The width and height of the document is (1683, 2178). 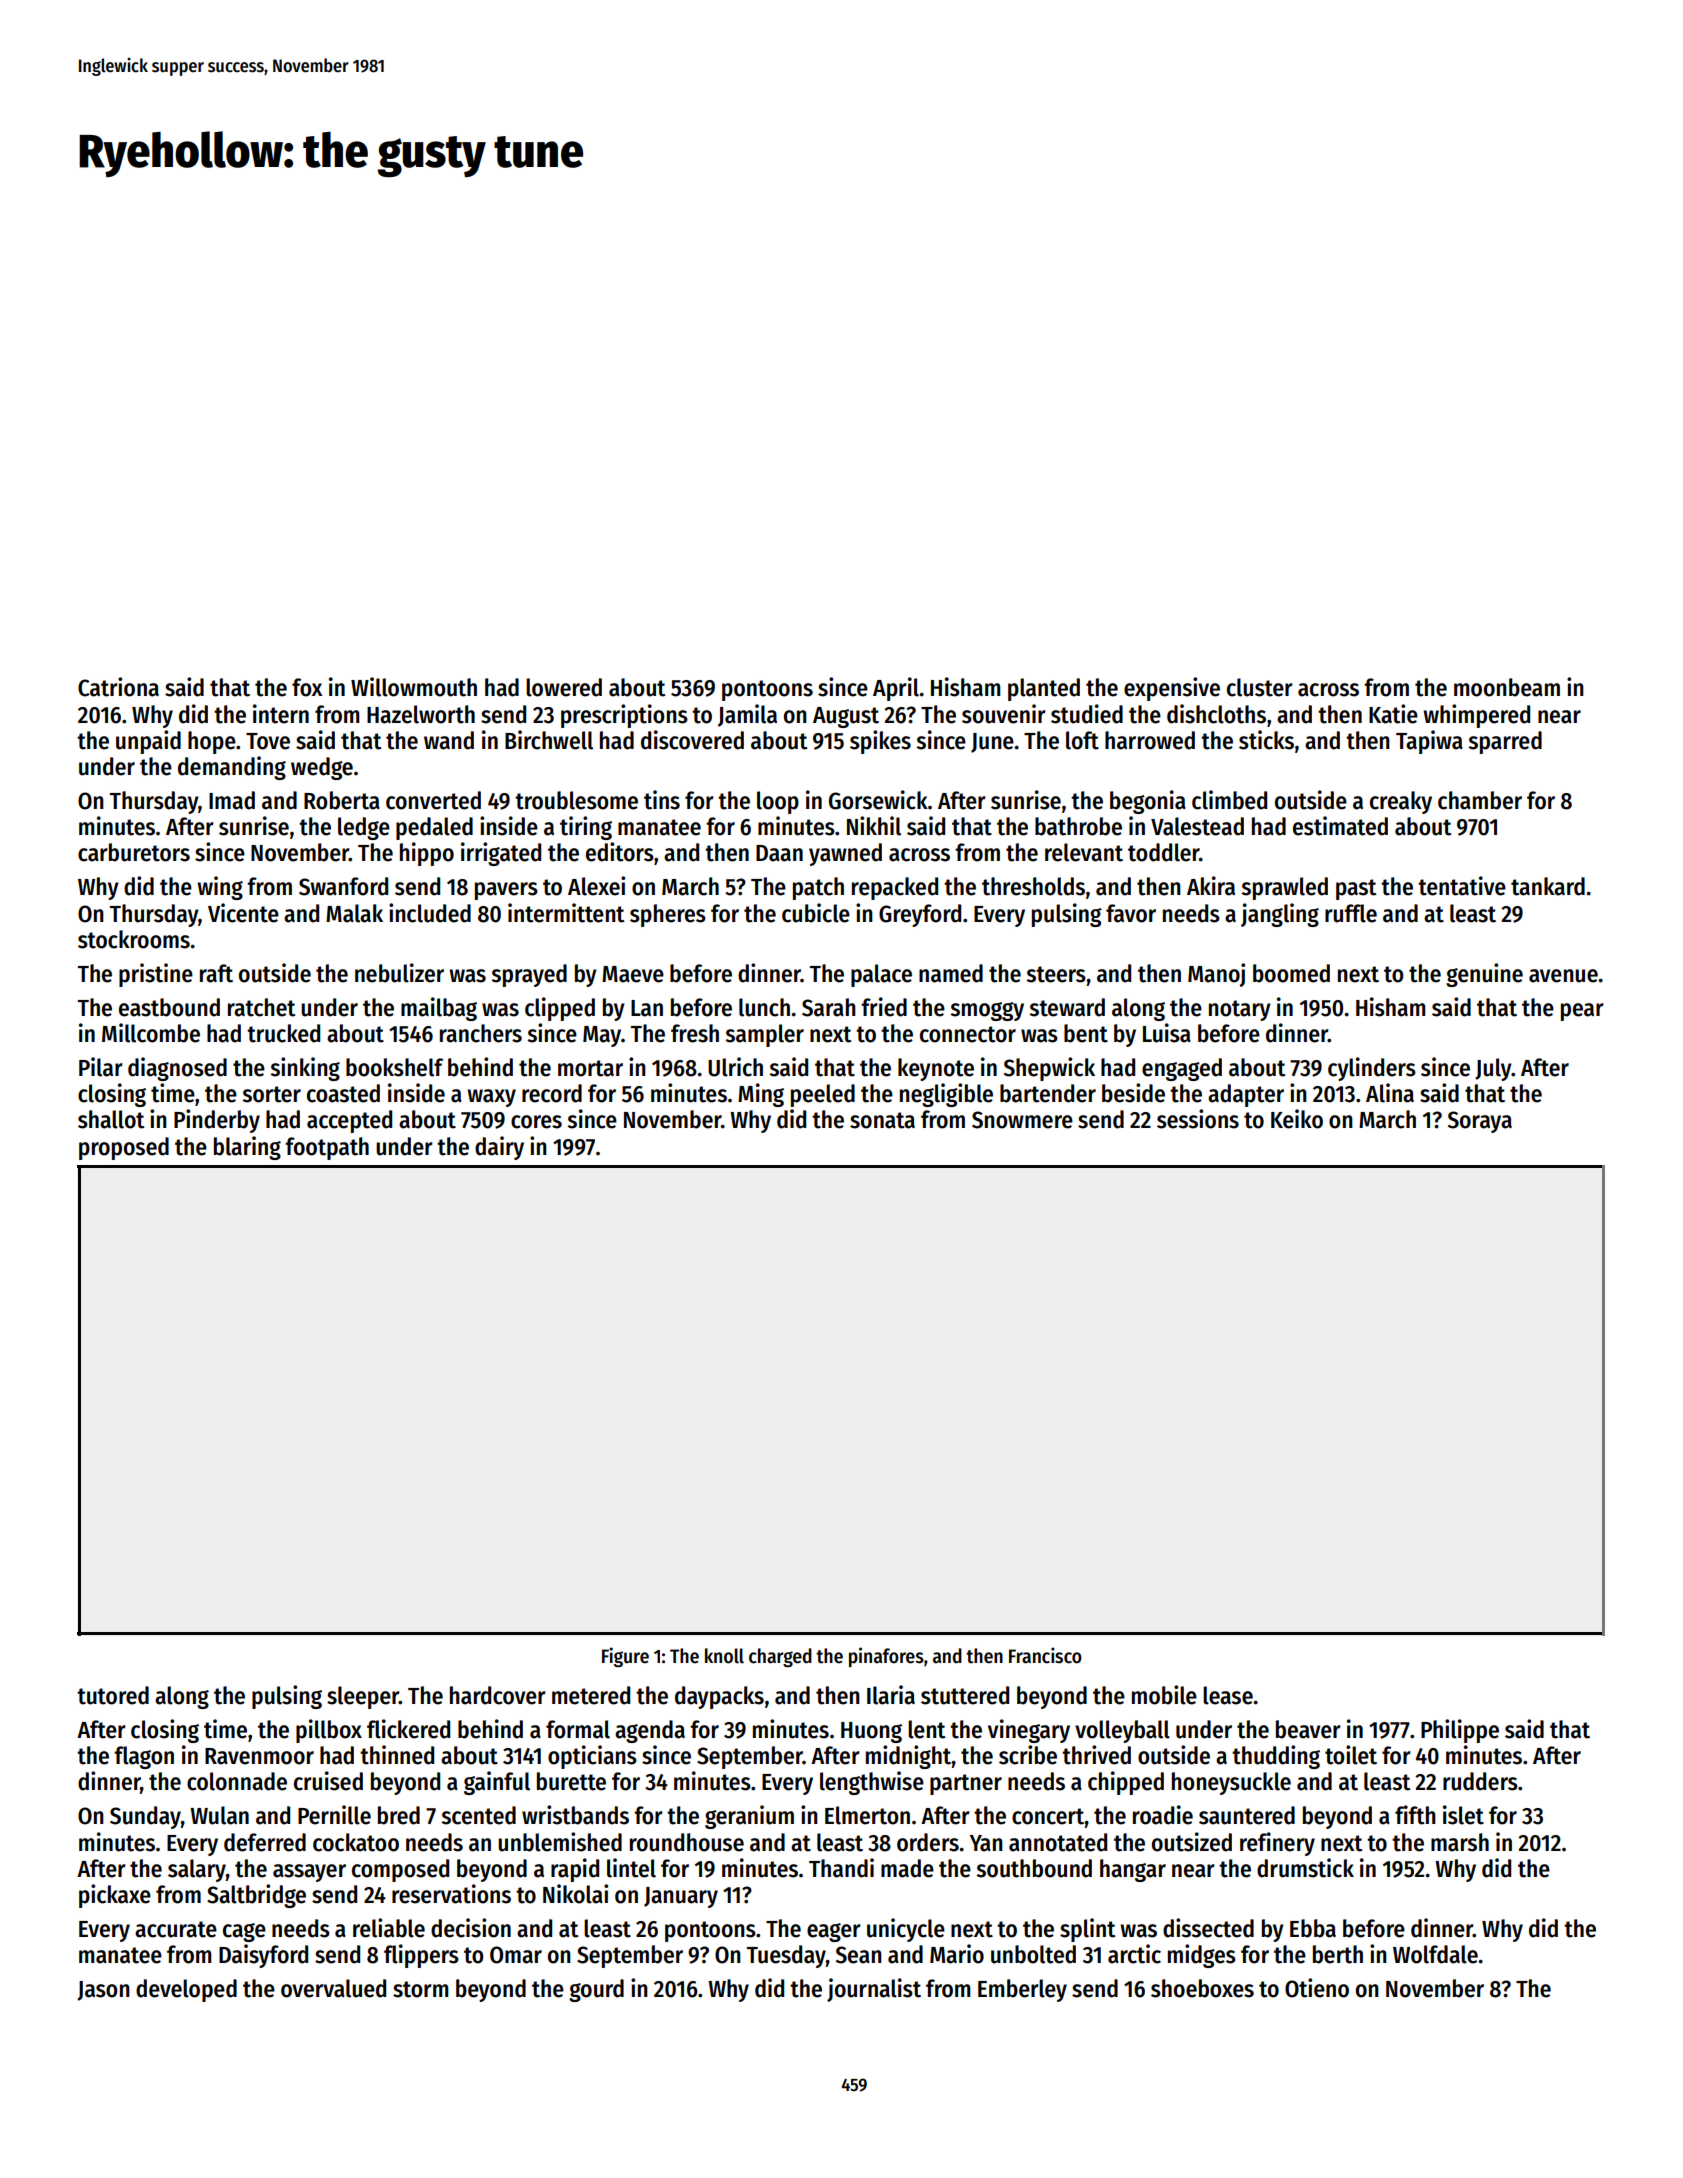 I want to click on Snowmere, so click(x=1022, y=1120).
